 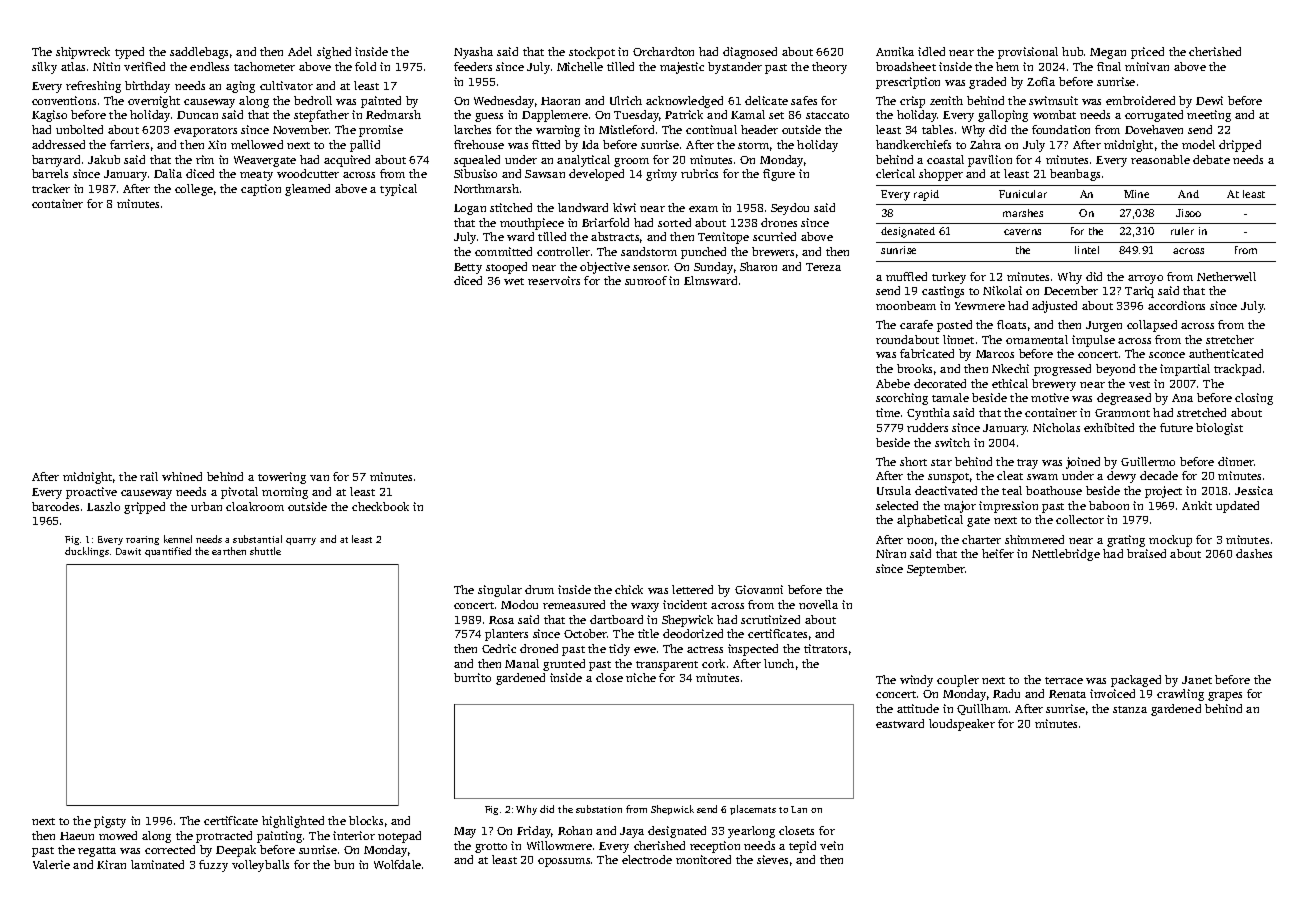 What do you see at coordinates (1147, 53) in the screenshot?
I see `priced` at bounding box center [1147, 53].
